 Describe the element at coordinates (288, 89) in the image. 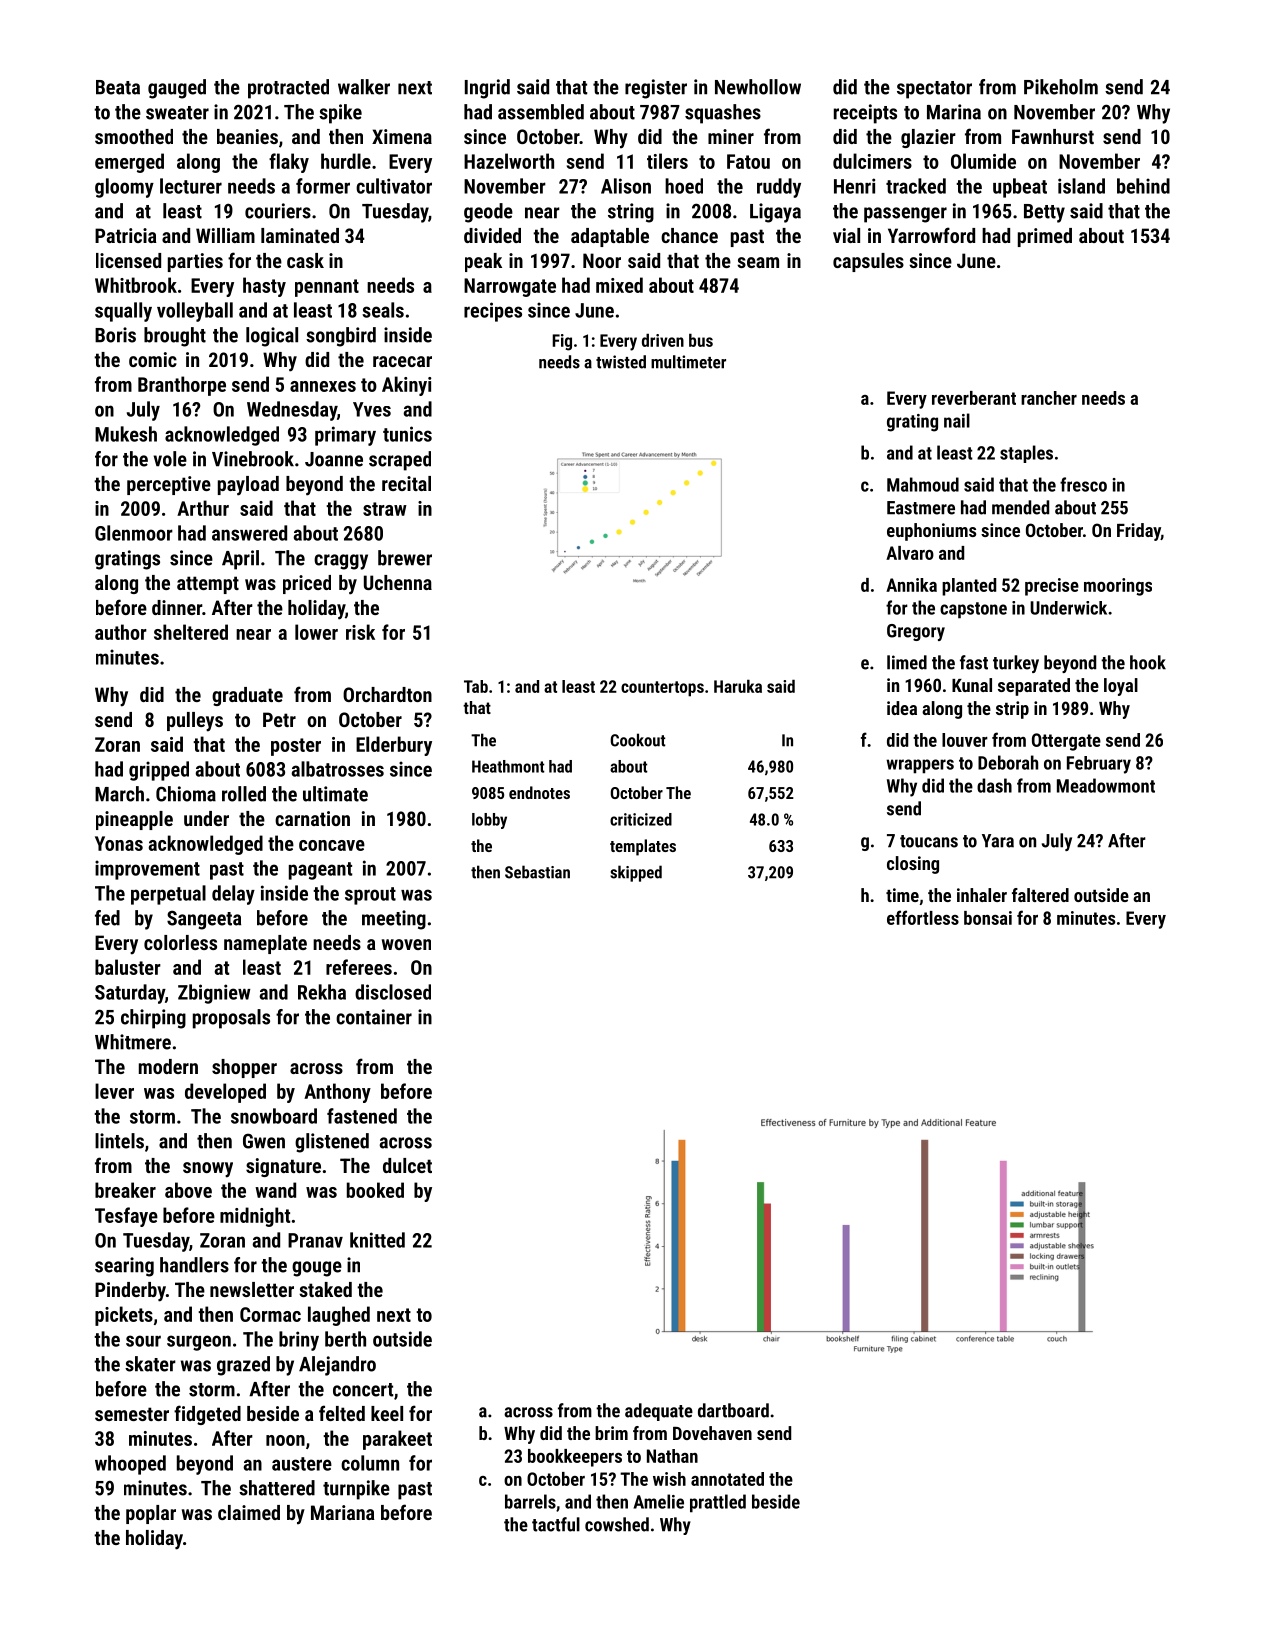

I see `protracted` at that location.
